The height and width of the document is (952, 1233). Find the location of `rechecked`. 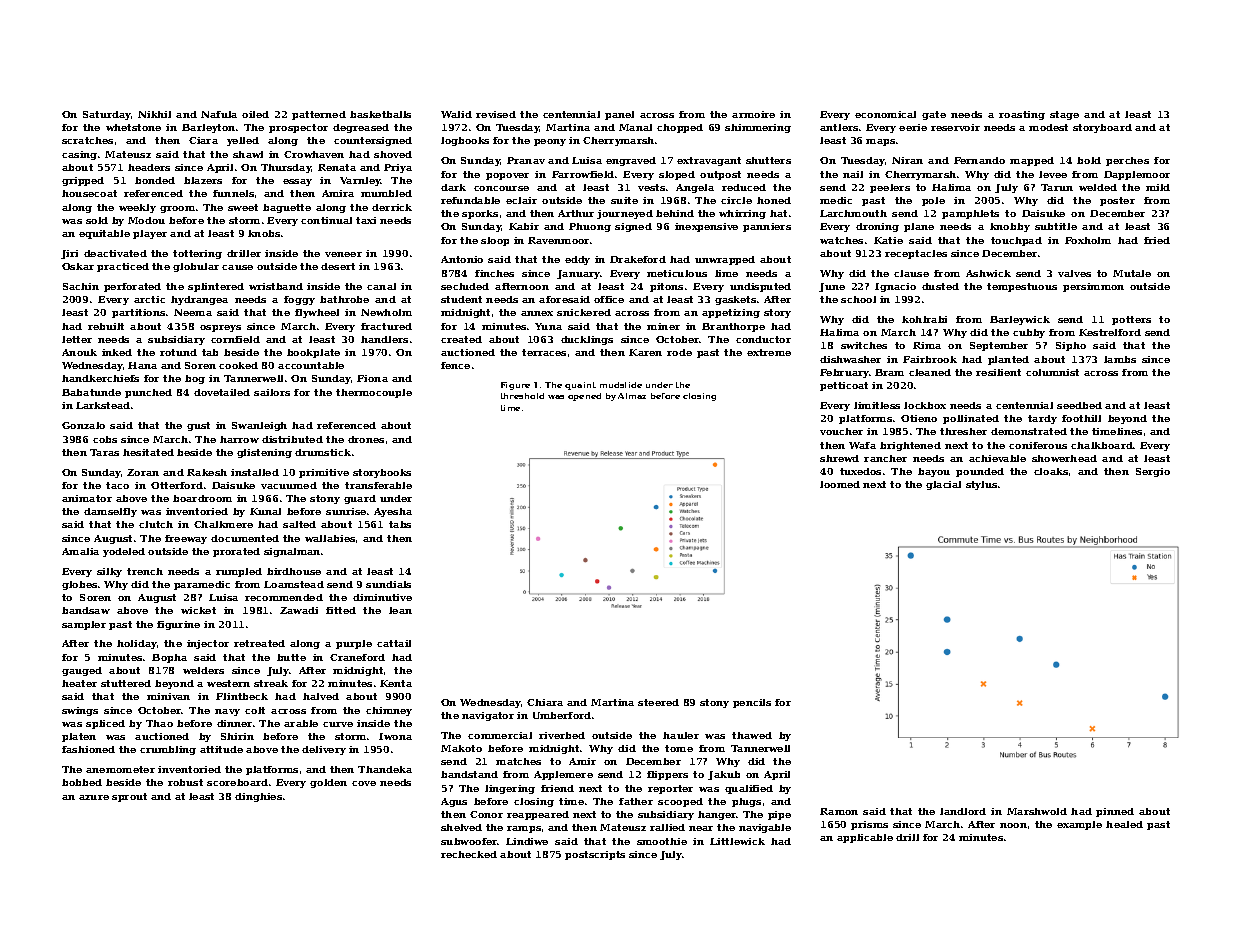

rechecked is located at coordinates (469, 854).
